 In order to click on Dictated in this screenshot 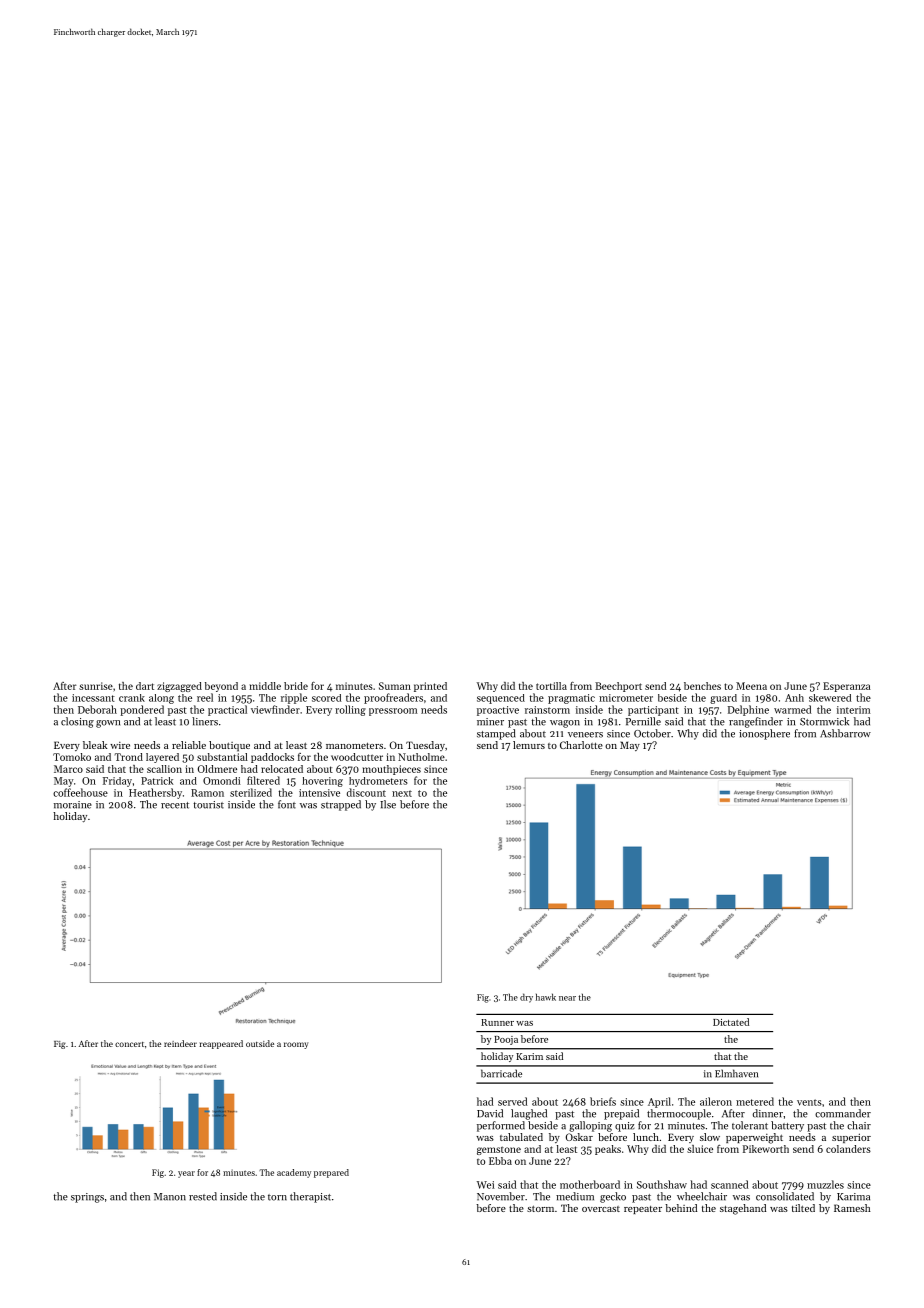, I will do `click(731, 1022)`.
